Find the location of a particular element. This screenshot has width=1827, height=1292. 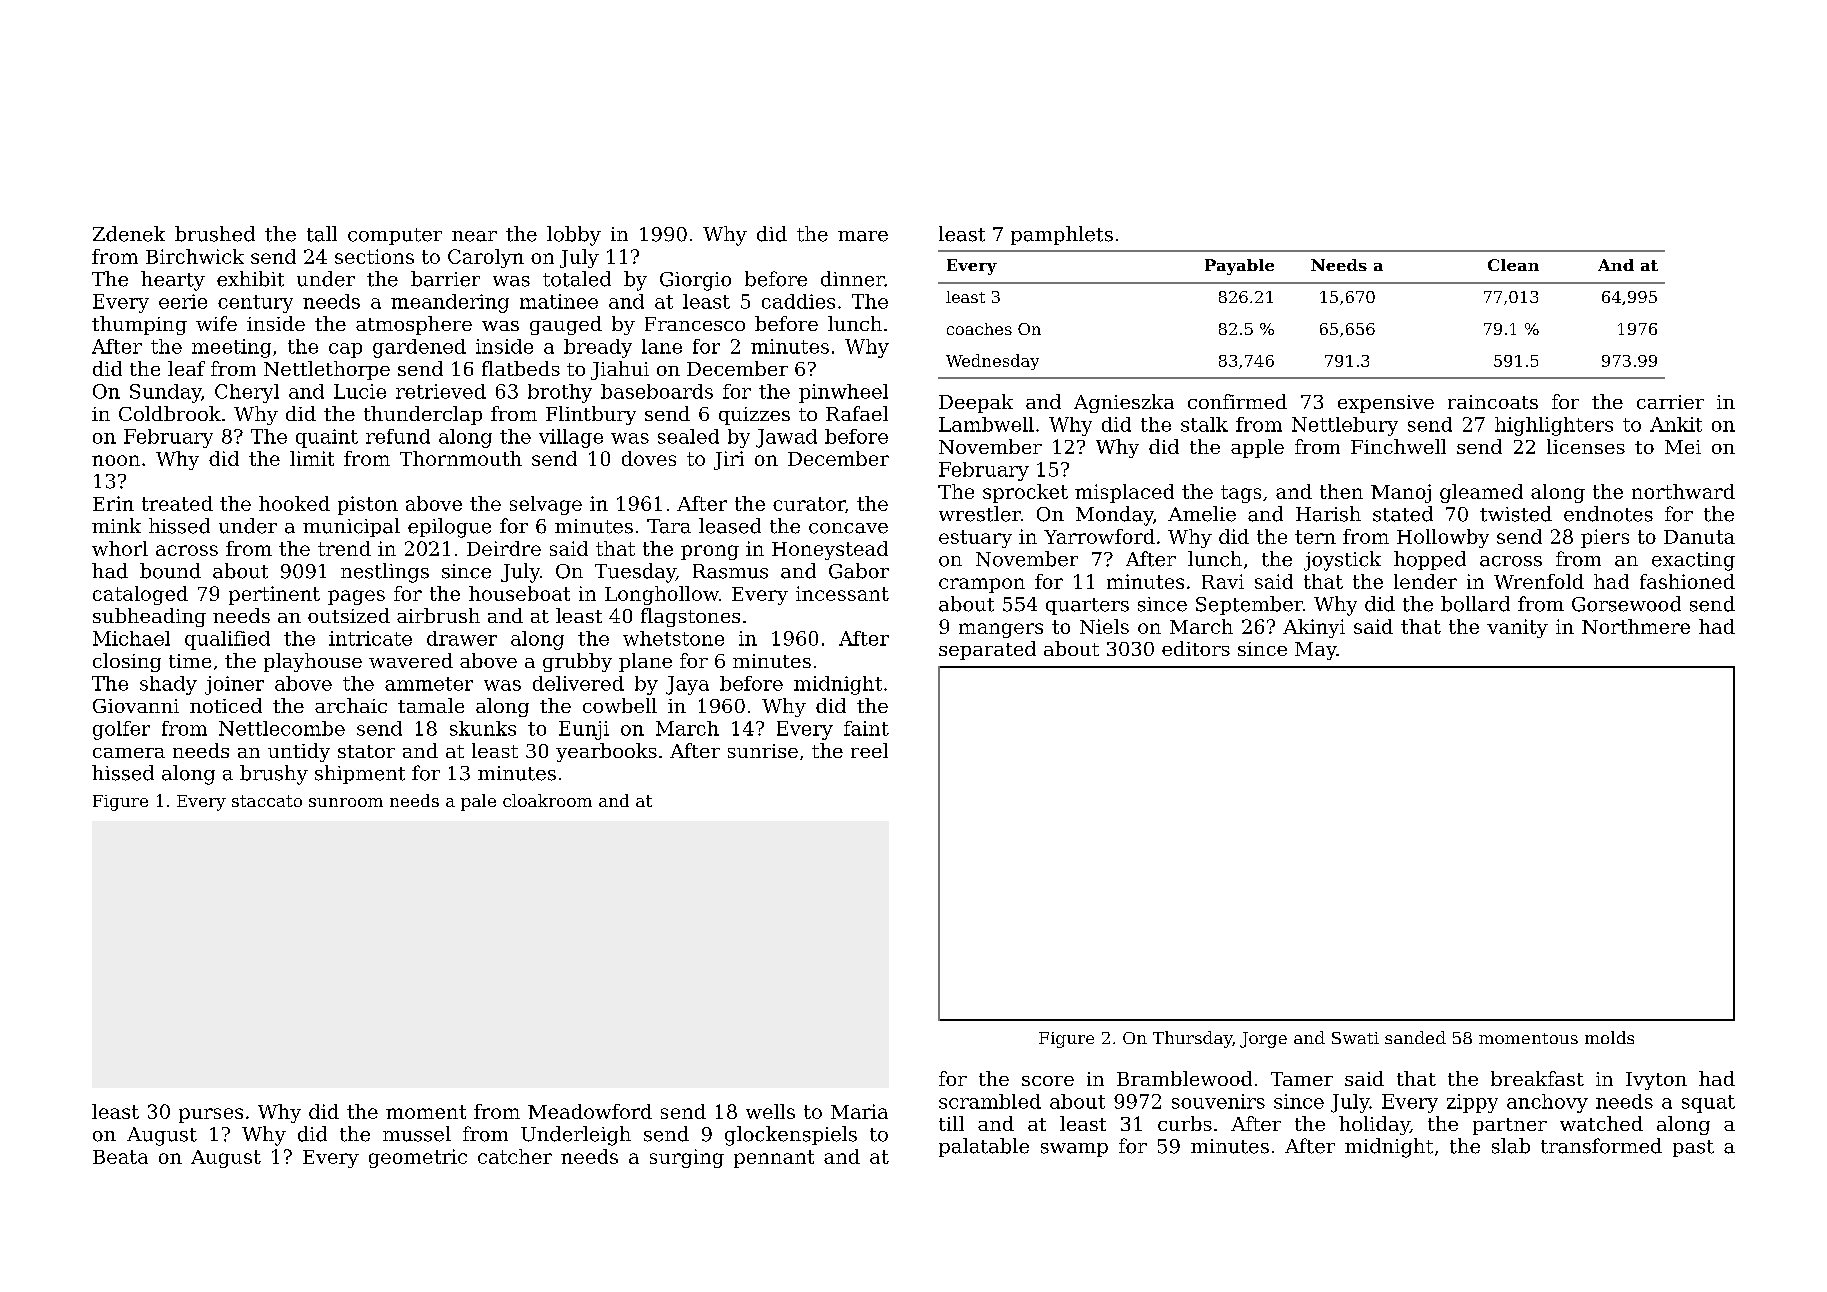

Payable is located at coordinates (1239, 267).
